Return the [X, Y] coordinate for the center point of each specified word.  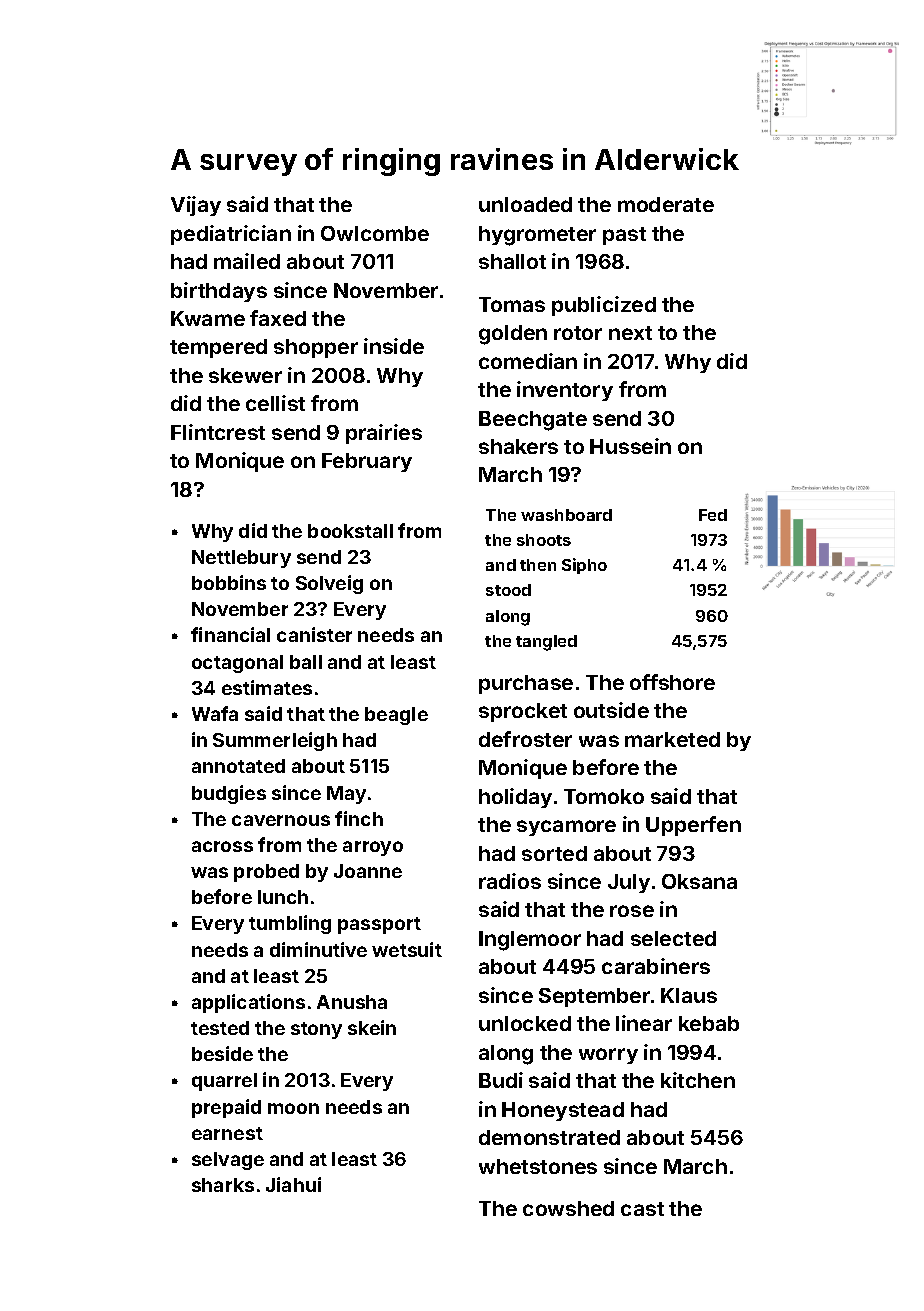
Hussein [630, 446]
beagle [396, 716]
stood [508, 590]
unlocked [525, 1023]
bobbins [229, 582]
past [624, 236]
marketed [672, 739]
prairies [384, 434]
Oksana [699, 881]
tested [220, 1028]
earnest [227, 1133]
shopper [316, 348]
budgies [229, 794]
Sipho [584, 566]
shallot [512, 261]
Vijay [196, 206]
